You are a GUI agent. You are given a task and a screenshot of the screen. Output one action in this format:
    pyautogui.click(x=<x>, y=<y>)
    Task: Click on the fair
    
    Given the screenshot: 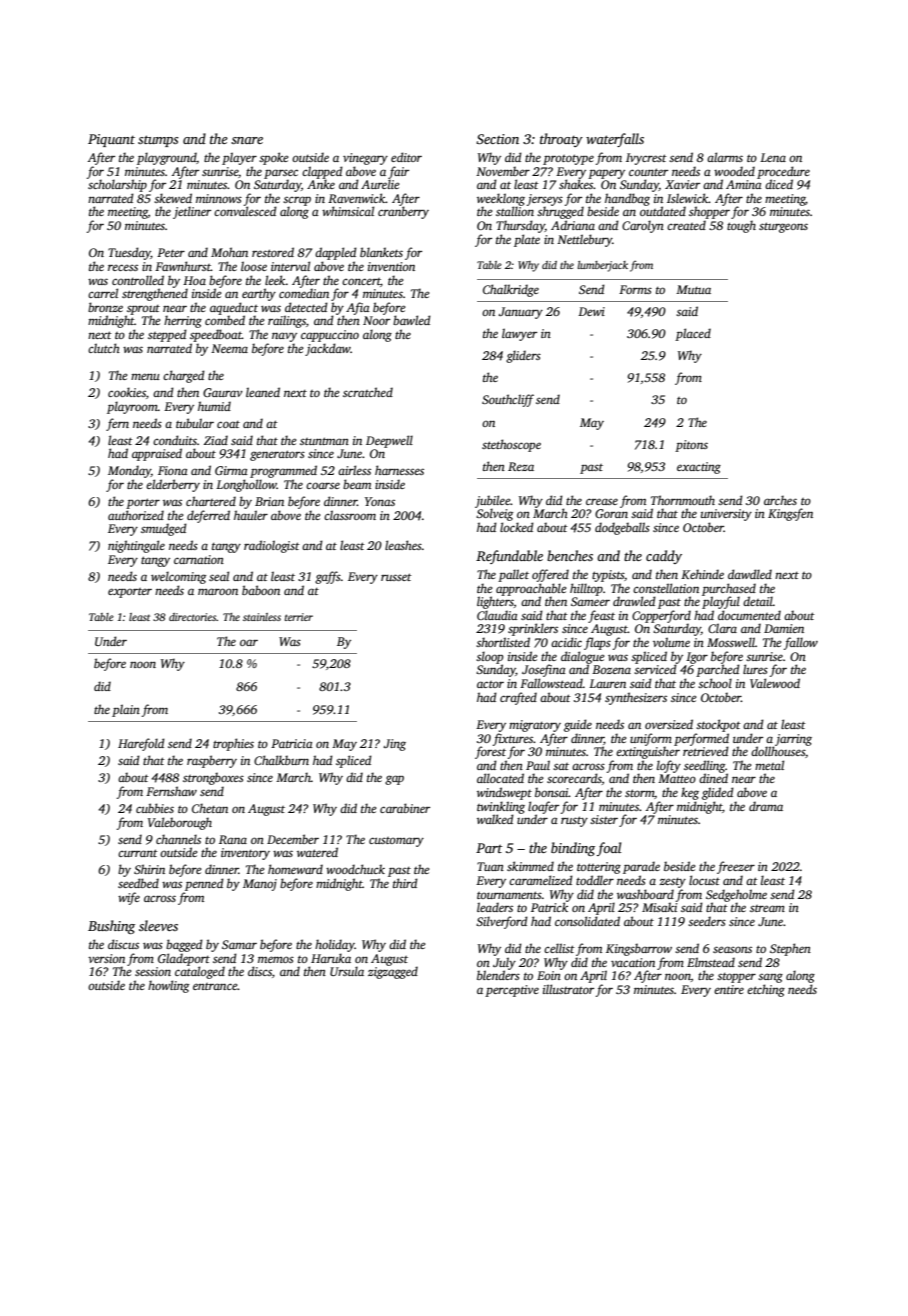 What is the action you would take?
    pyautogui.click(x=398, y=172)
